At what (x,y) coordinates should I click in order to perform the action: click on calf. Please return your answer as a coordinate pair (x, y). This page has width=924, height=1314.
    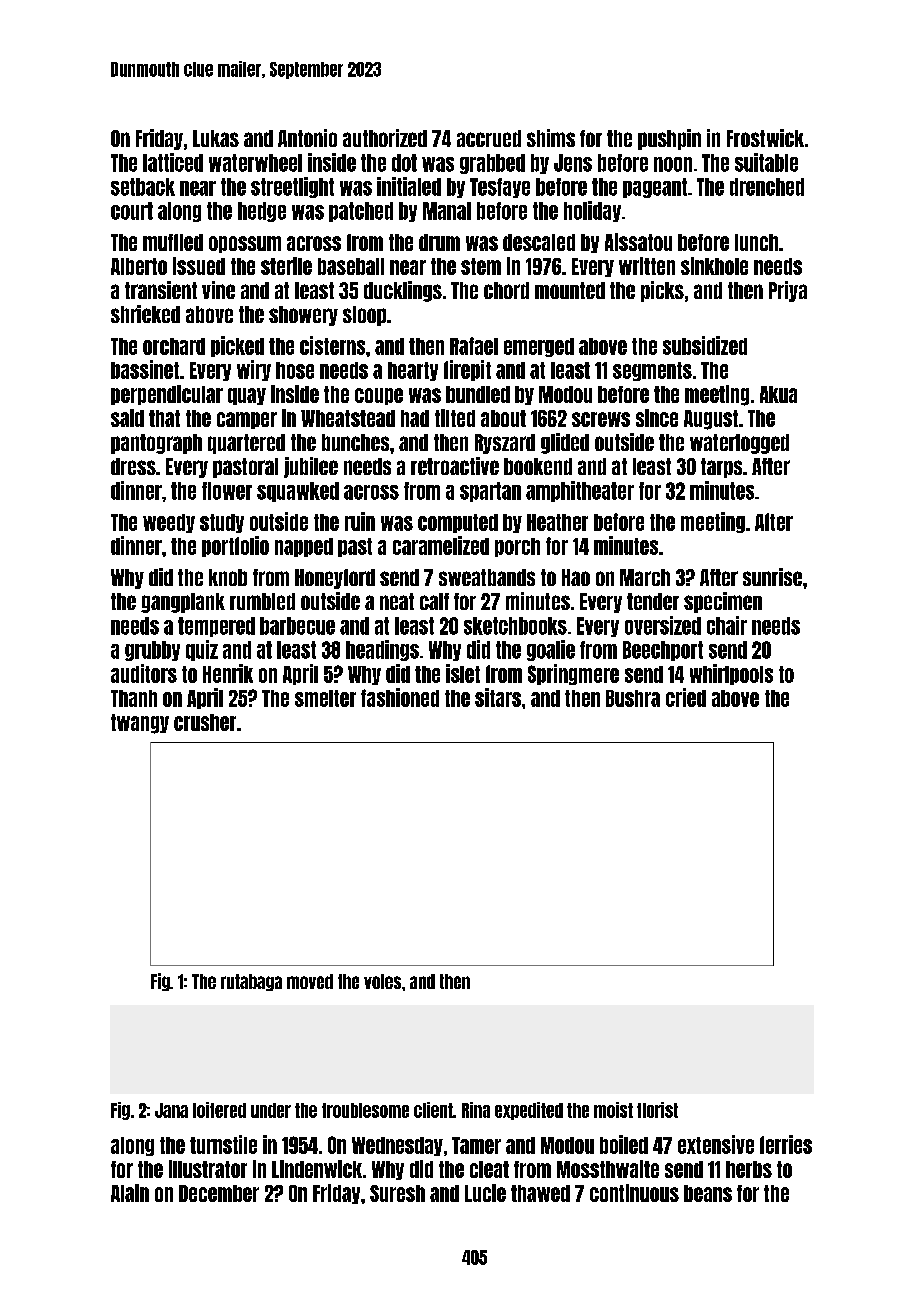
    Looking at the image, I should click on (434, 601).
